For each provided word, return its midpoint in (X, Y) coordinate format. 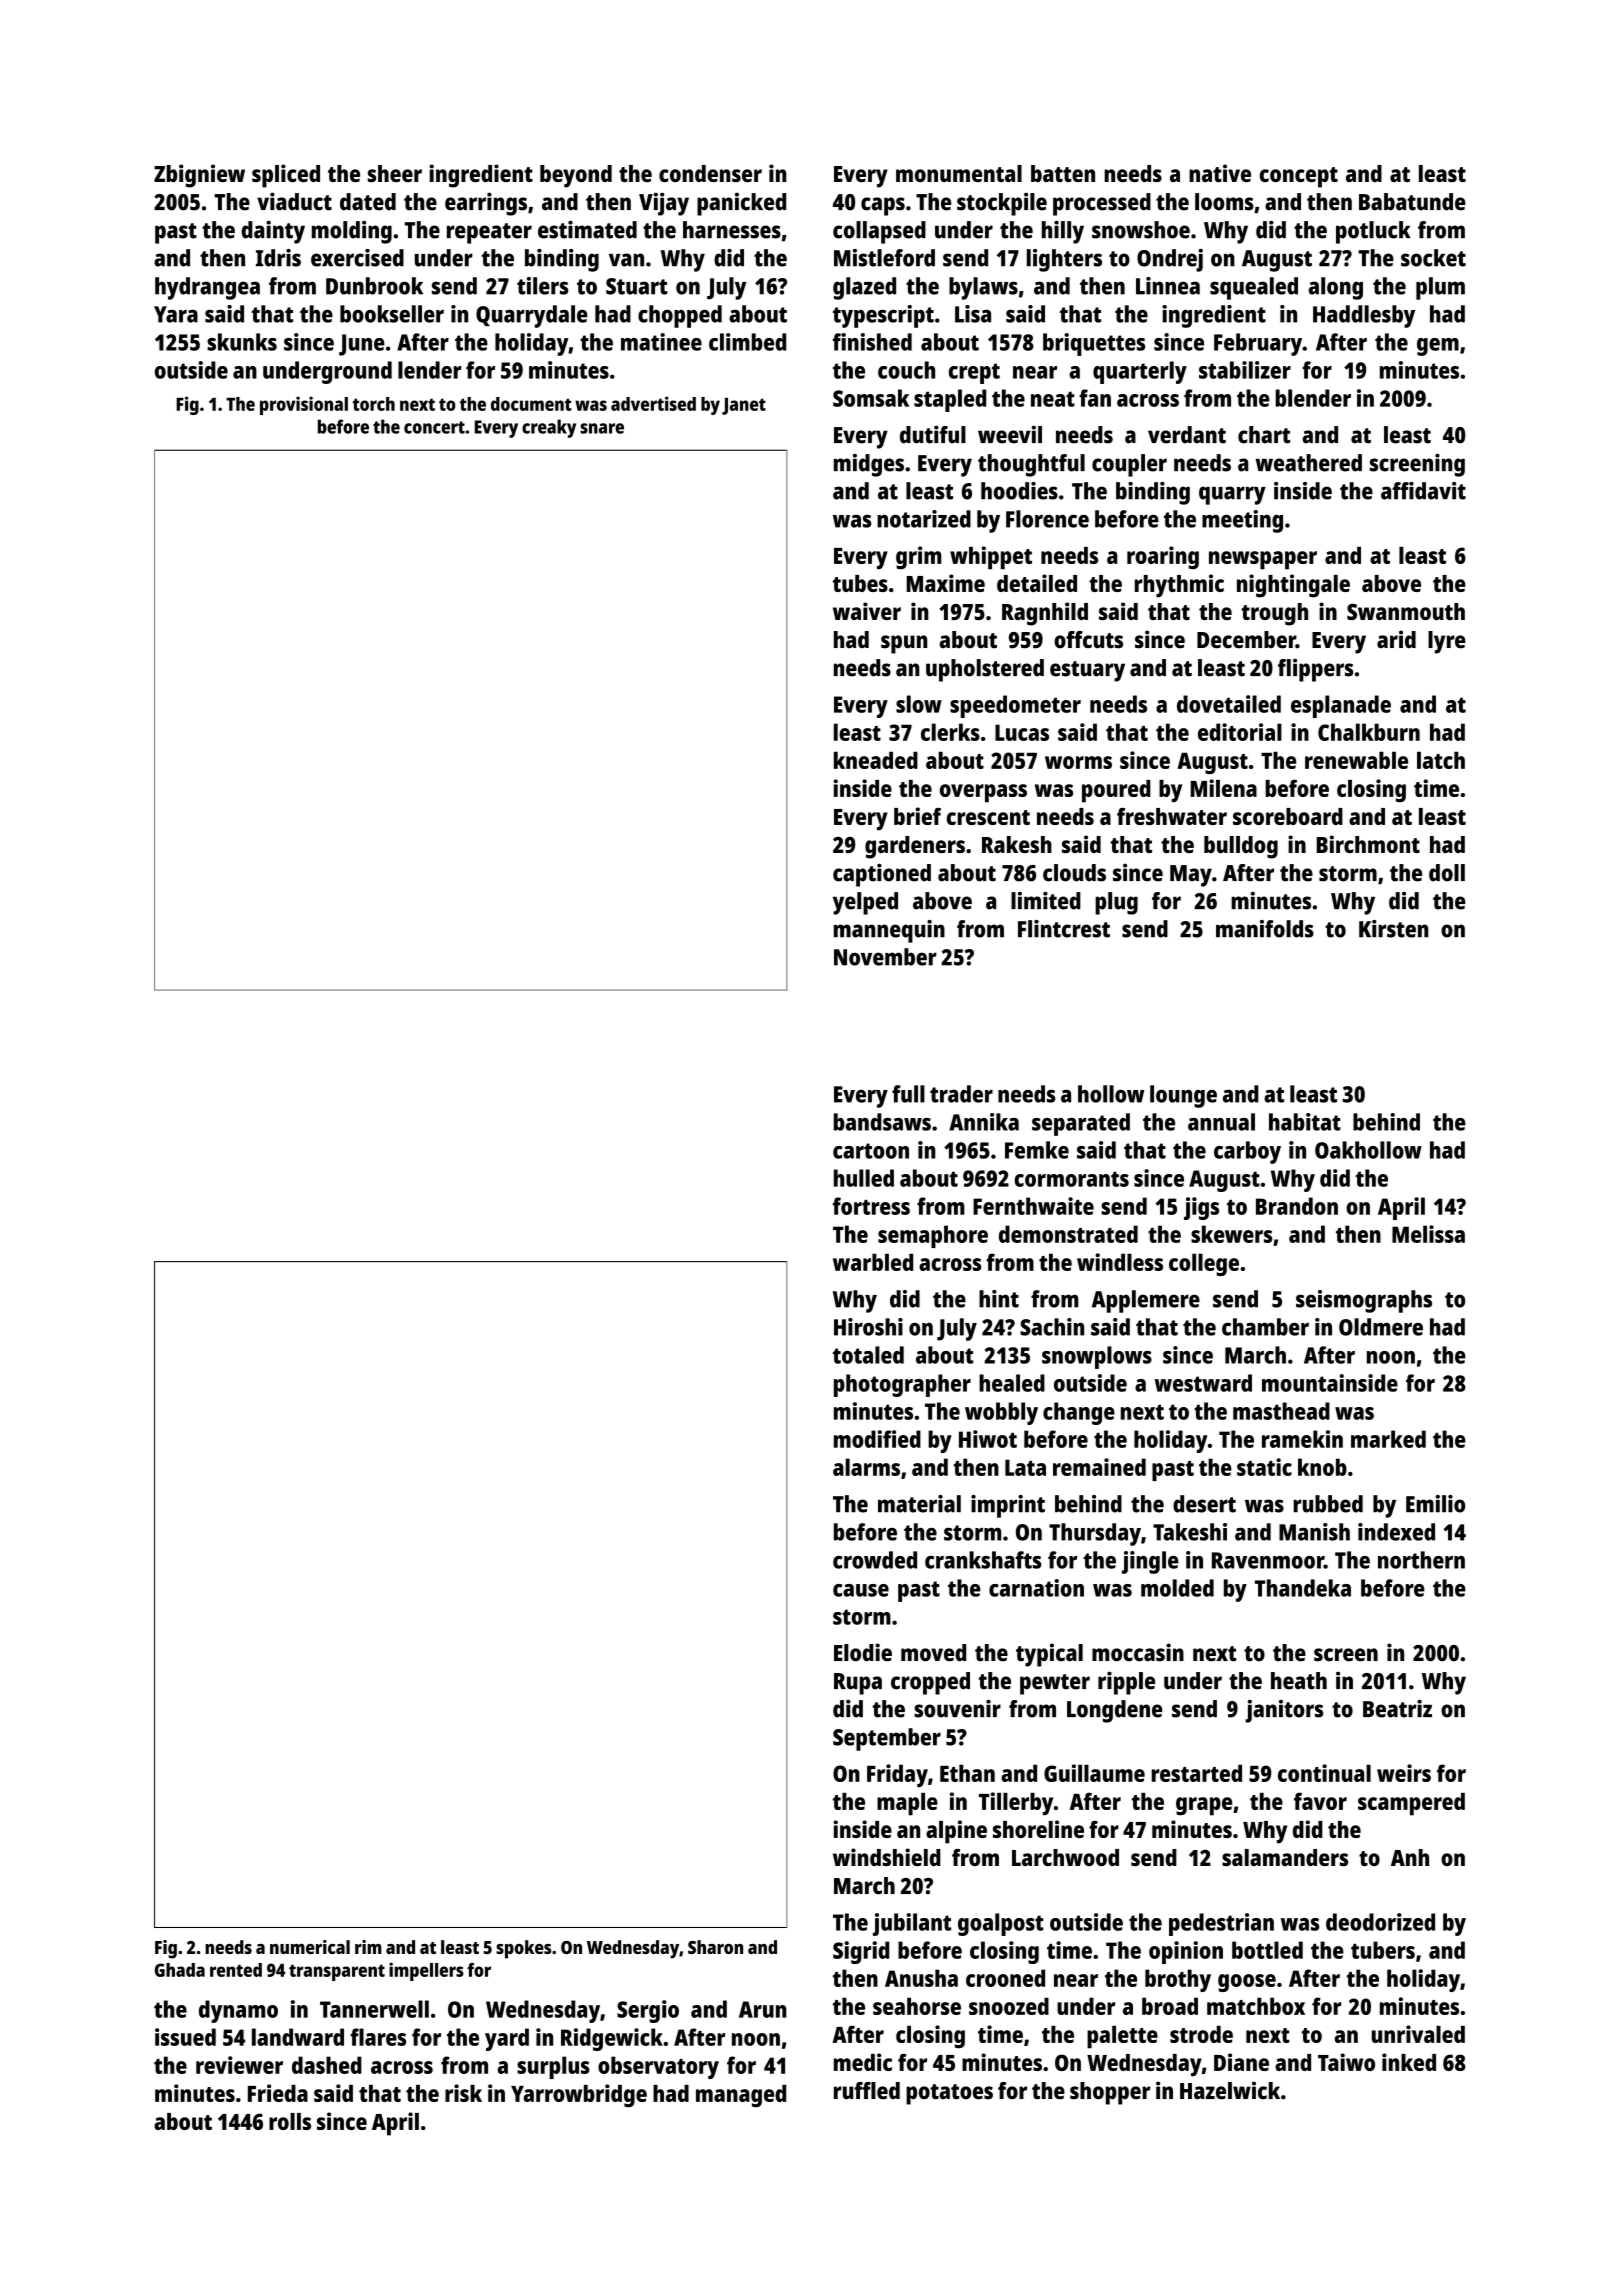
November (885, 957)
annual (1221, 1122)
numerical (310, 1947)
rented (236, 1970)
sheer (395, 173)
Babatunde (1412, 202)
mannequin (889, 931)
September (887, 1739)
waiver (867, 611)
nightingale (1293, 586)
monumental (959, 173)
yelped (865, 903)
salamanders (1285, 1857)
